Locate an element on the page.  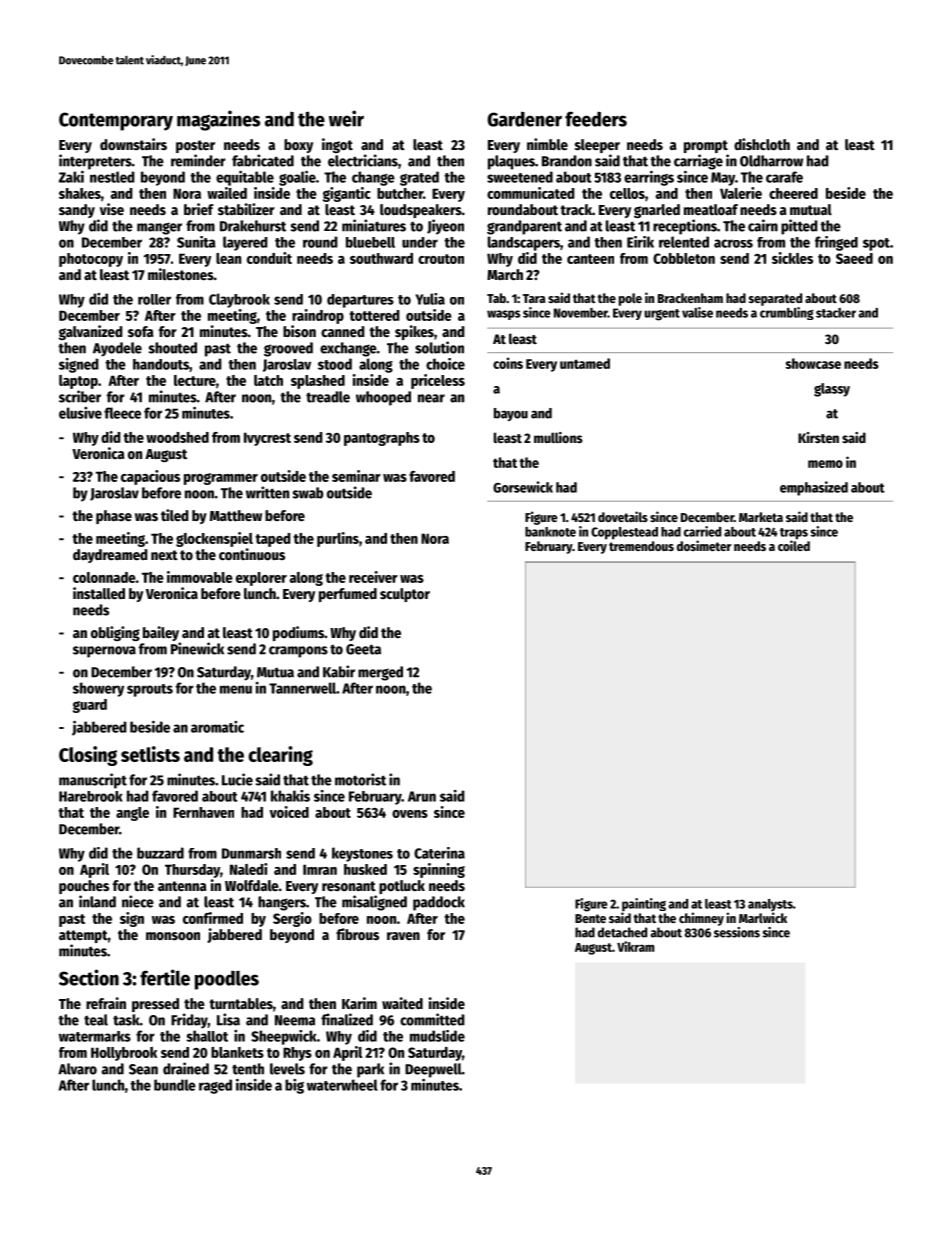
prompt is located at coordinates (706, 146).
